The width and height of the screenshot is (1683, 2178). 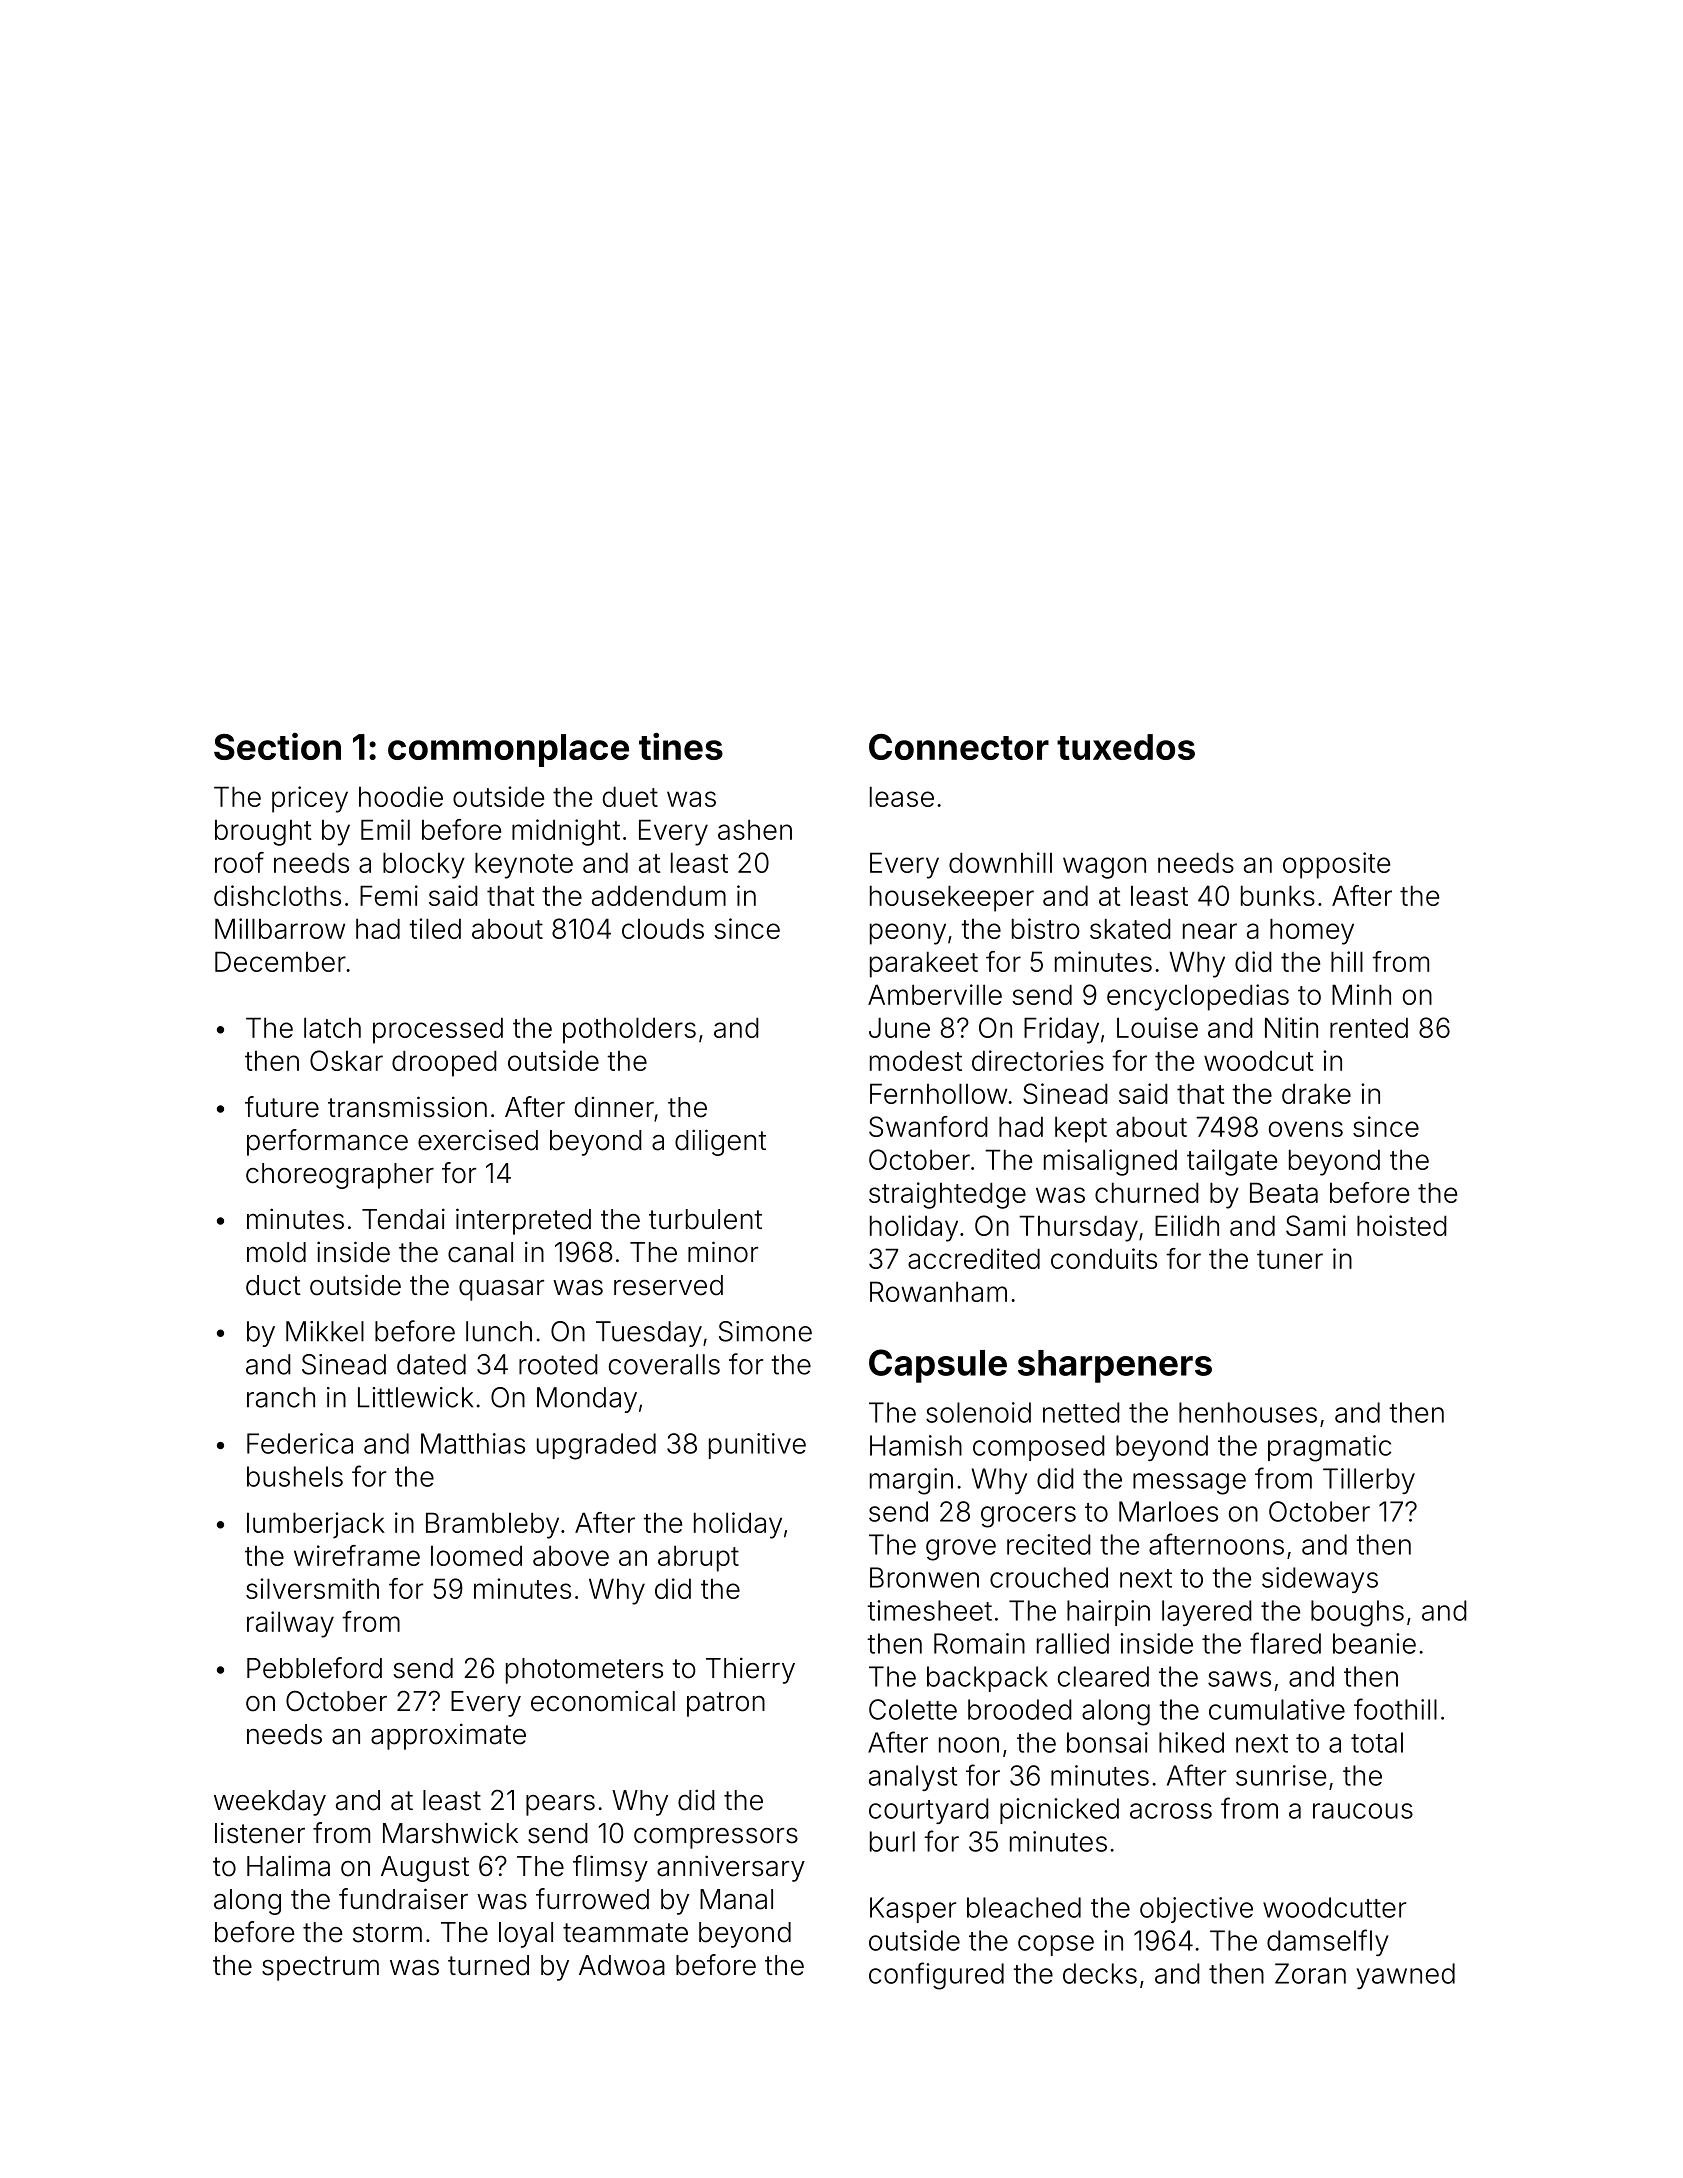 I want to click on yawned, so click(x=1405, y=1976).
